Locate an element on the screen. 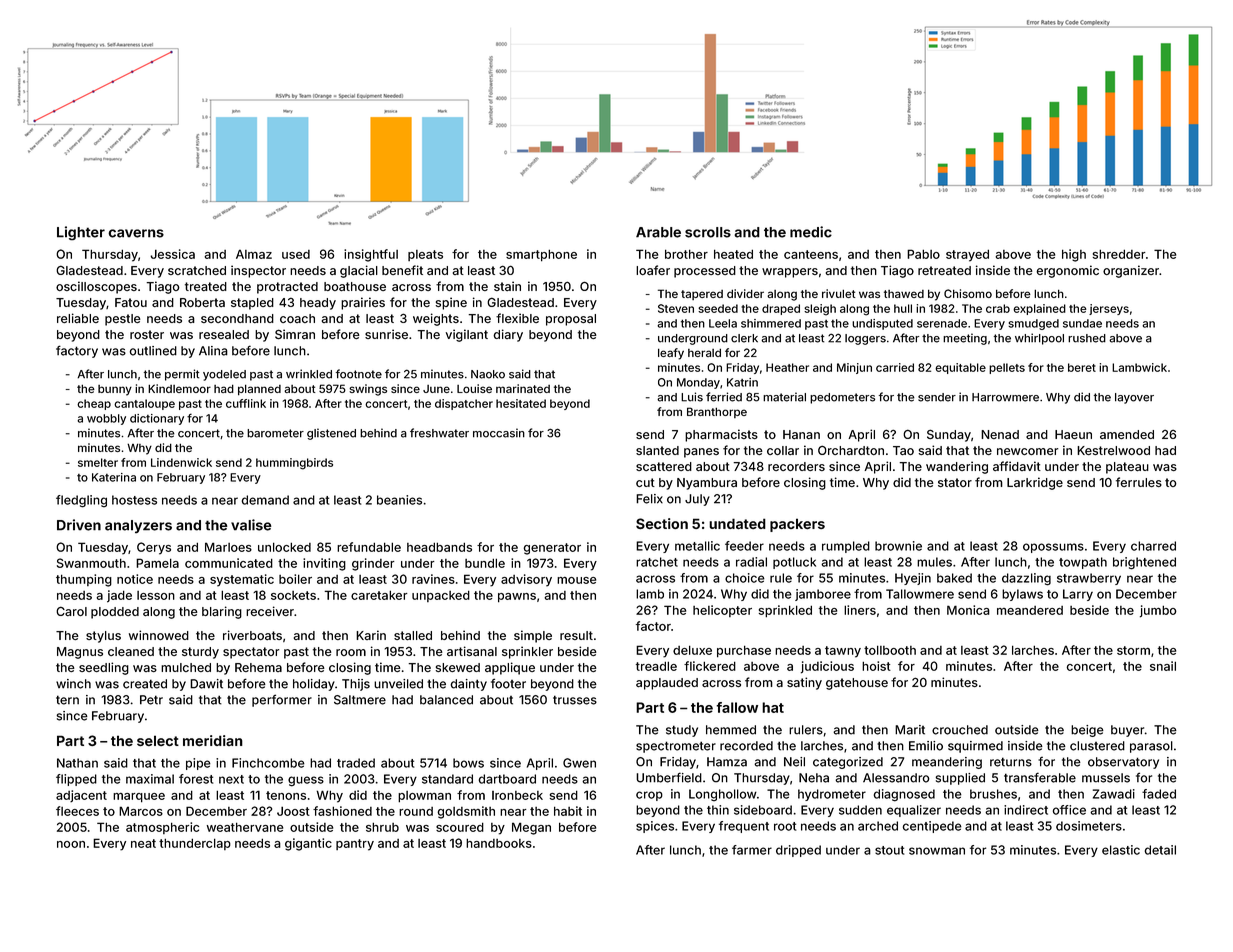 The image size is (1233, 952). pedometers is located at coordinates (842, 398).
